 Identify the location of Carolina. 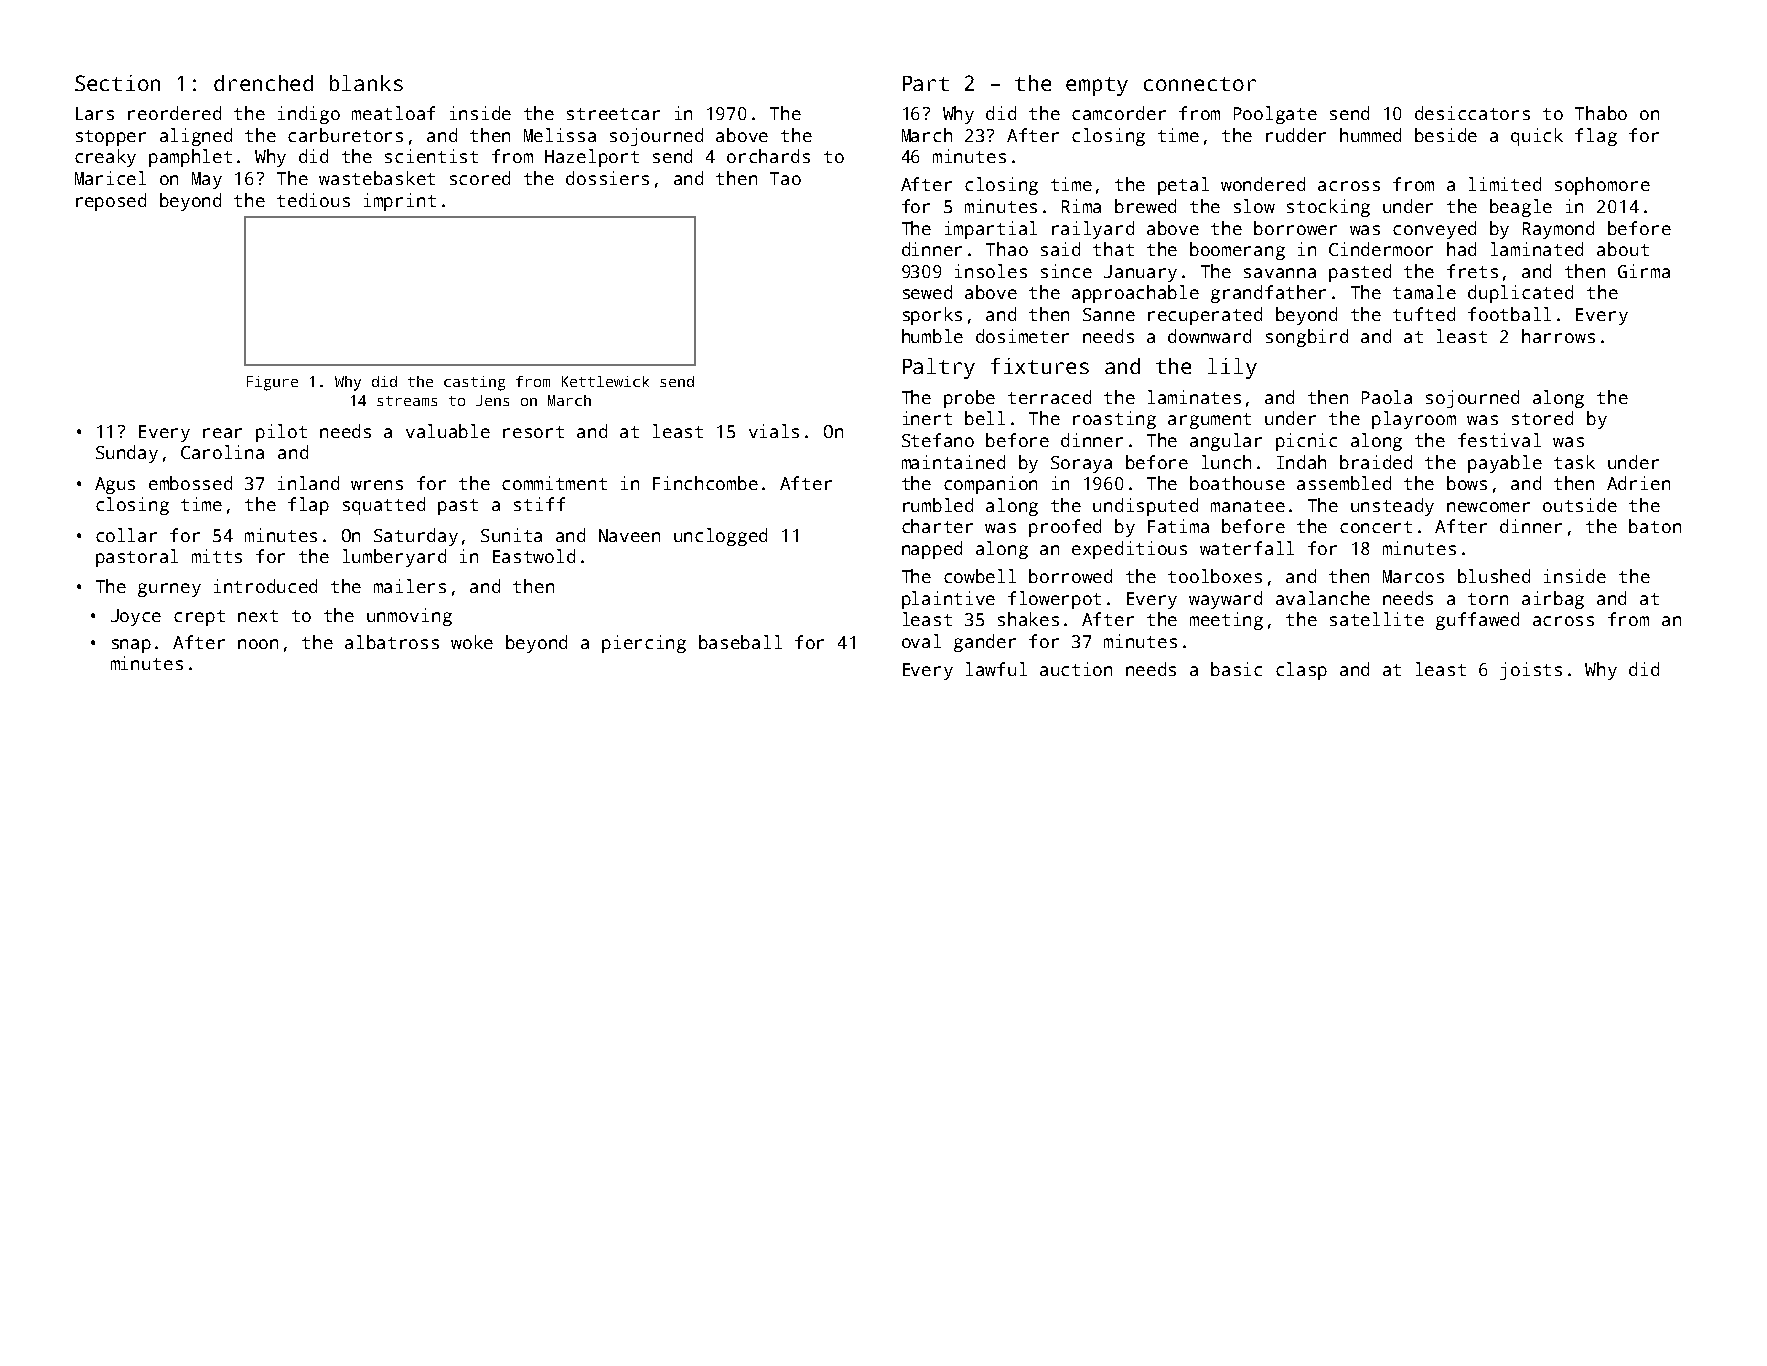
(222, 452).
